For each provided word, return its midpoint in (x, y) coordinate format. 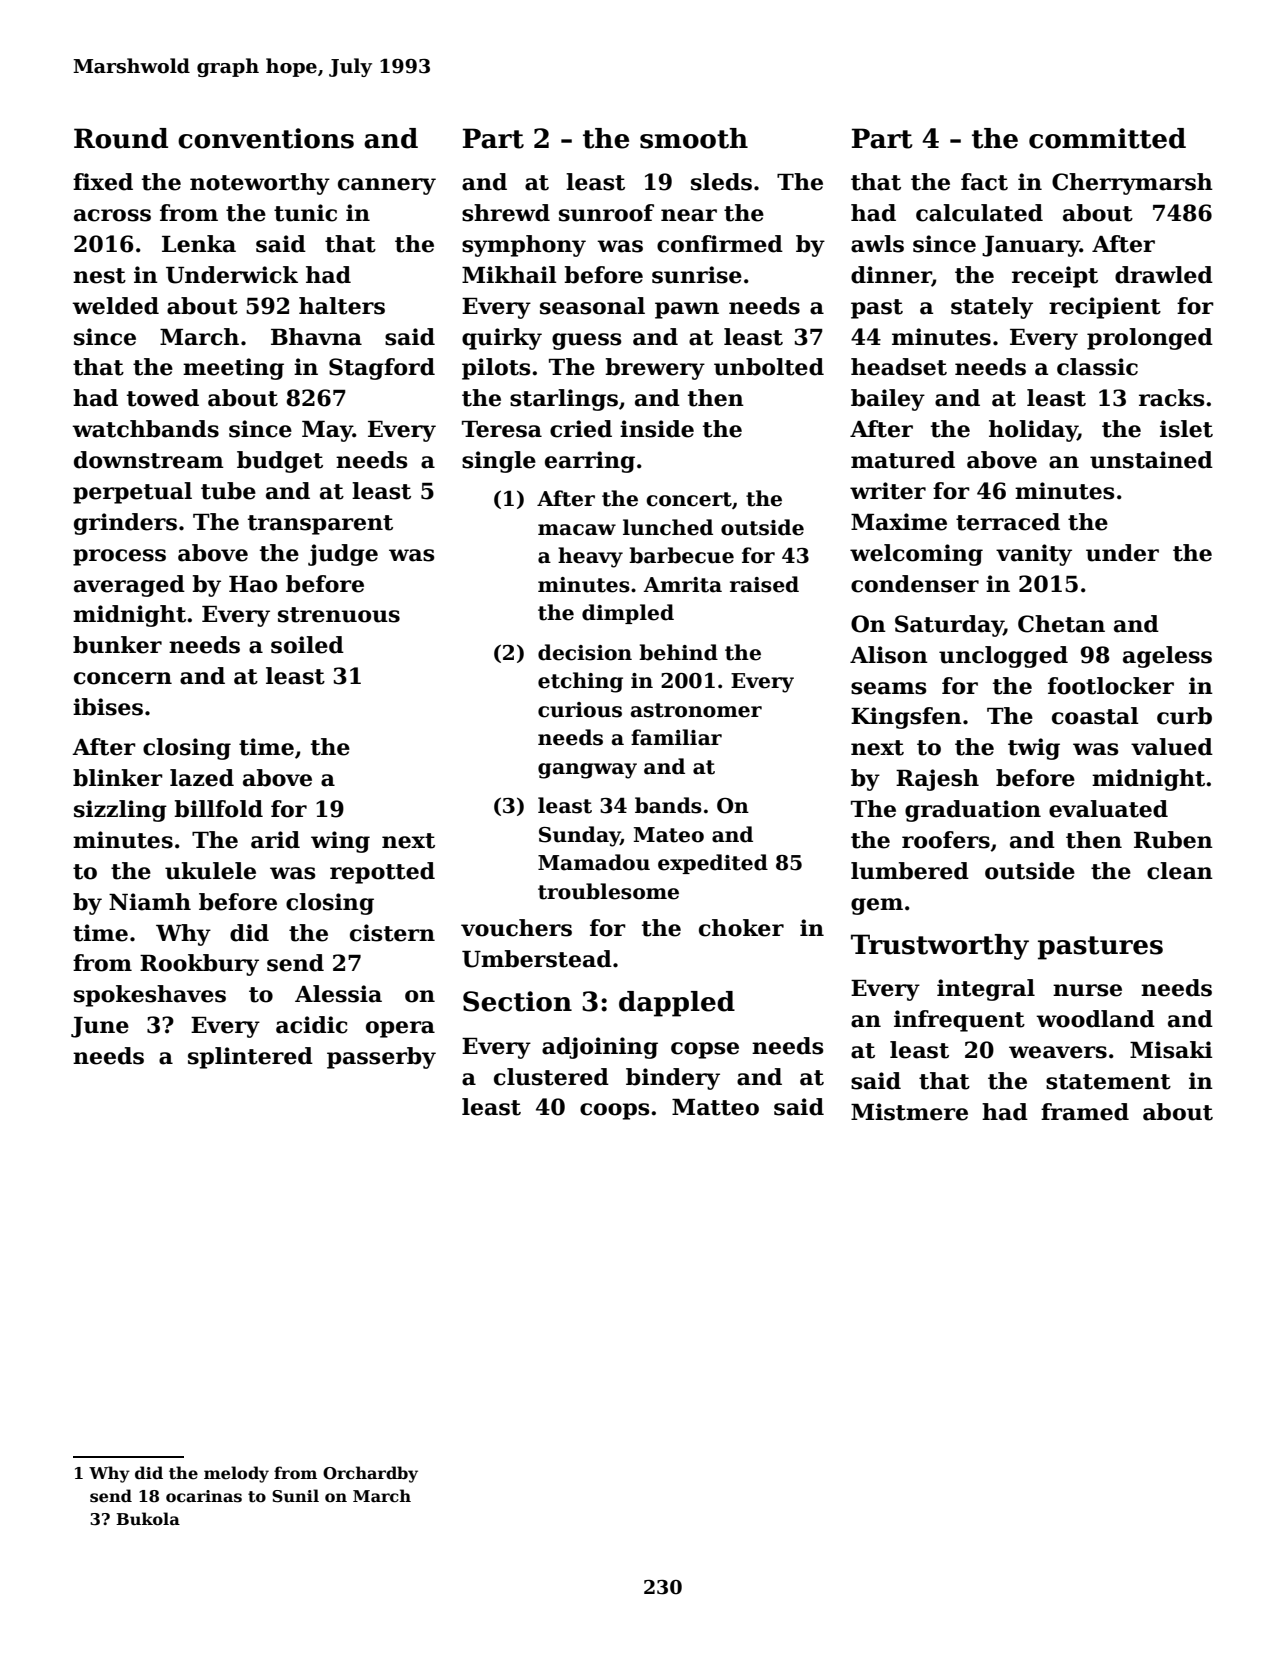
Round (121, 138)
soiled (307, 645)
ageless (1167, 657)
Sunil (295, 1496)
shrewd (506, 213)
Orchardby (370, 1474)
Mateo (669, 835)
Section (517, 1001)
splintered (250, 1058)
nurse (1087, 990)
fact (984, 182)
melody (236, 1474)
